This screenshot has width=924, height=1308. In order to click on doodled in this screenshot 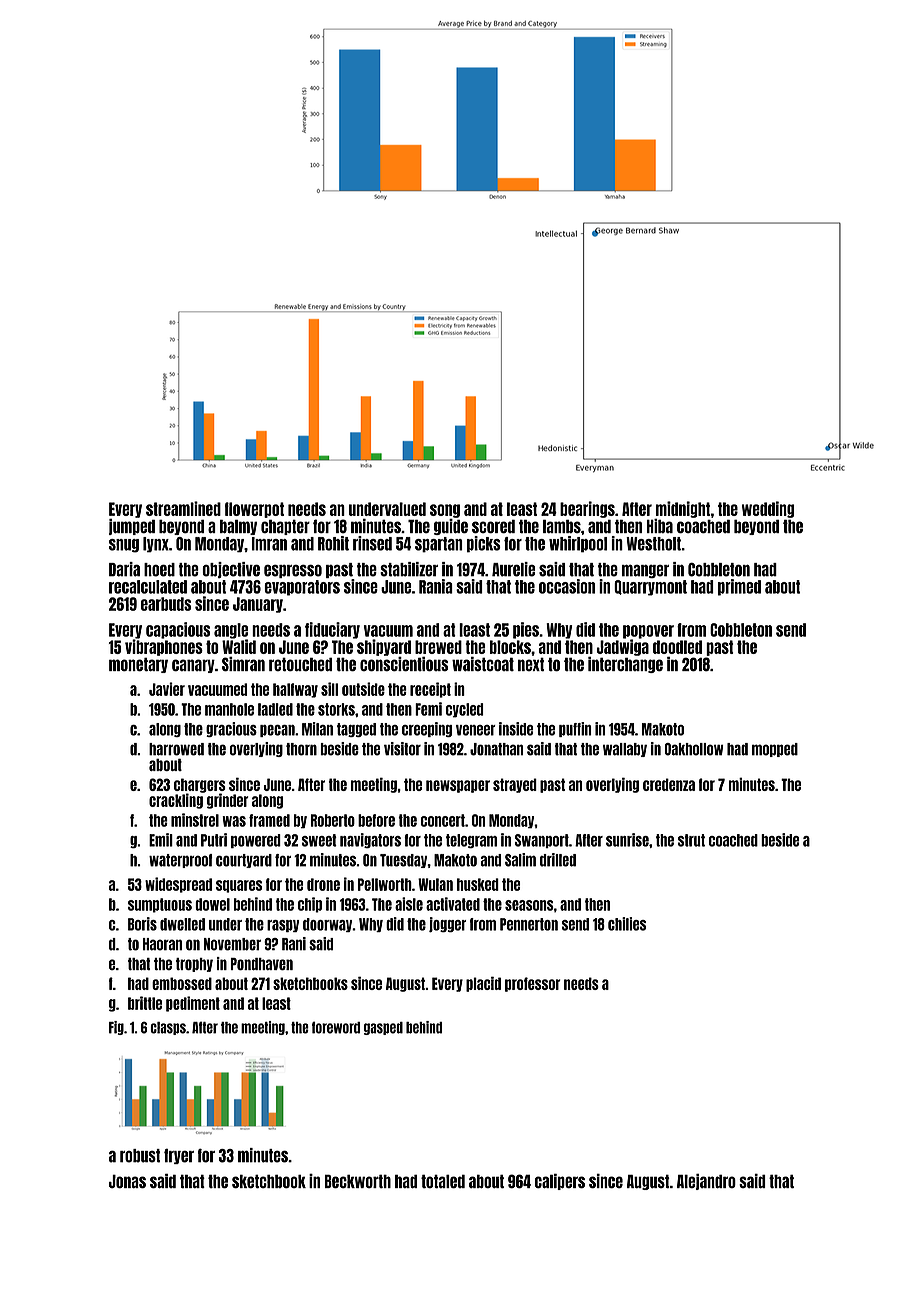, I will do `click(677, 647)`.
